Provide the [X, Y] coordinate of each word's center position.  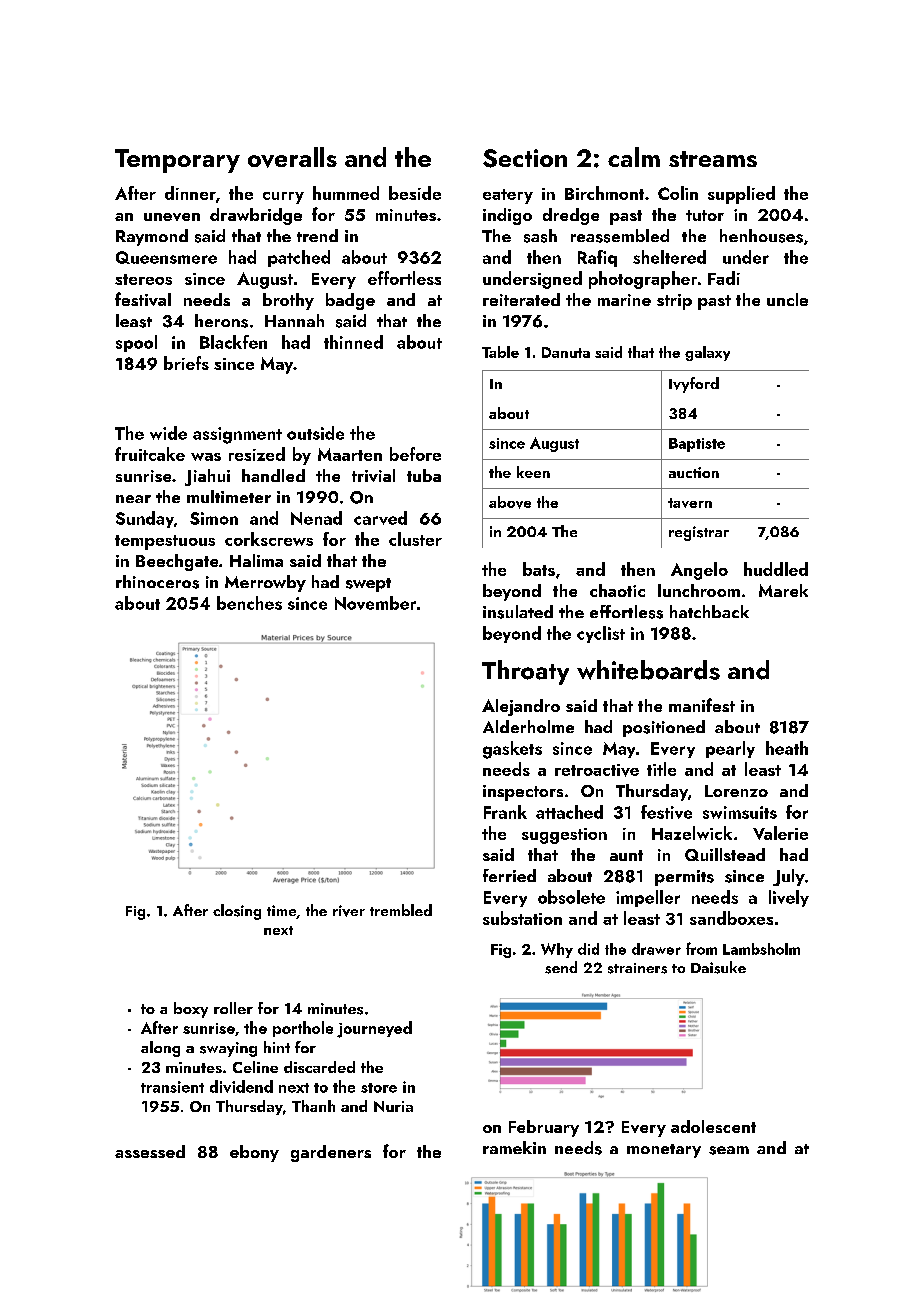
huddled [776, 569]
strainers [637, 968]
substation [522, 918]
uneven [172, 217]
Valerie [780, 833]
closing [237, 912]
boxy [191, 1010]
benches [249, 603]
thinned [353, 342]
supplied [741, 195]
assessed [150, 1151]
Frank [505, 812]
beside [415, 193]
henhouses [761, 236]
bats [539, 569]
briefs [186, 363]
